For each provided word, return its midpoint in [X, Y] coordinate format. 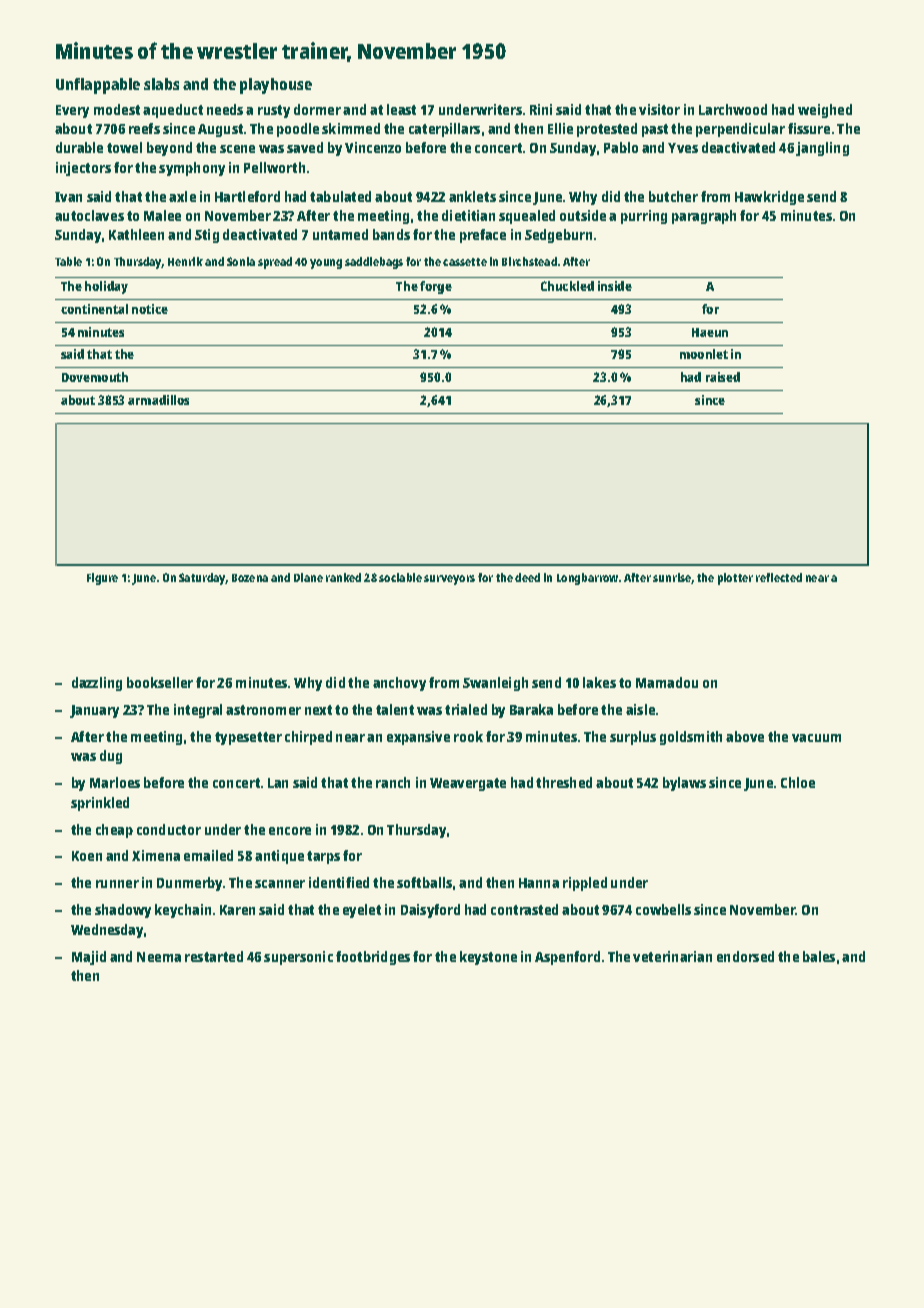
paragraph [704, 217]
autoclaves [89, 215]
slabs [161, 84]
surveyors [449, 580]
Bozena [250, 578]
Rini [541, 109]
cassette [465, 262]
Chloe [798, 782]
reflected [779, 577]
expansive [418, 738]
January [94, 711]
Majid [89, 958]
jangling [822, 149]
